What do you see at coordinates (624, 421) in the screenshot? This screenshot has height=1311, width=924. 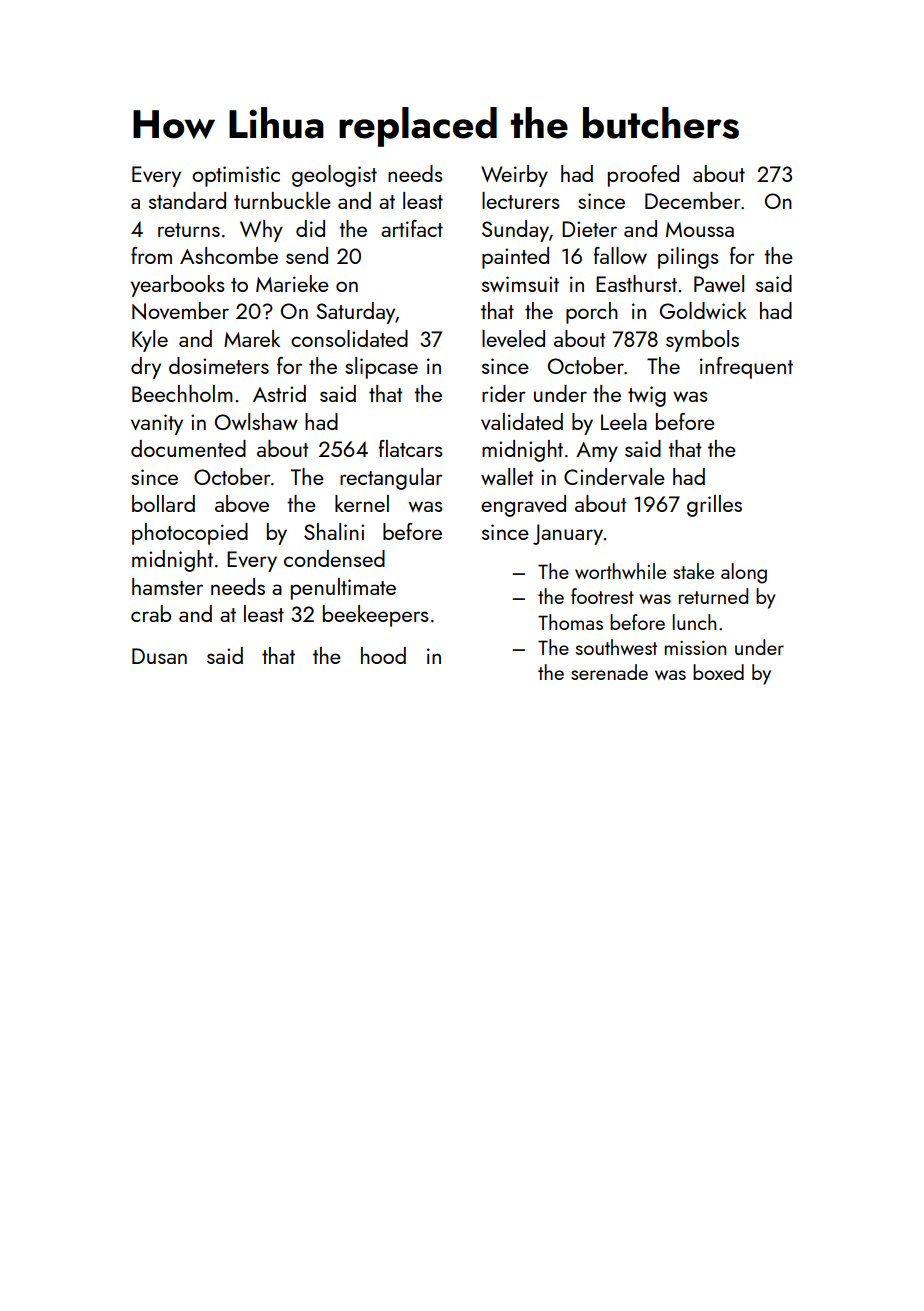 I see `Leela` at bounding box center [624, 421].
